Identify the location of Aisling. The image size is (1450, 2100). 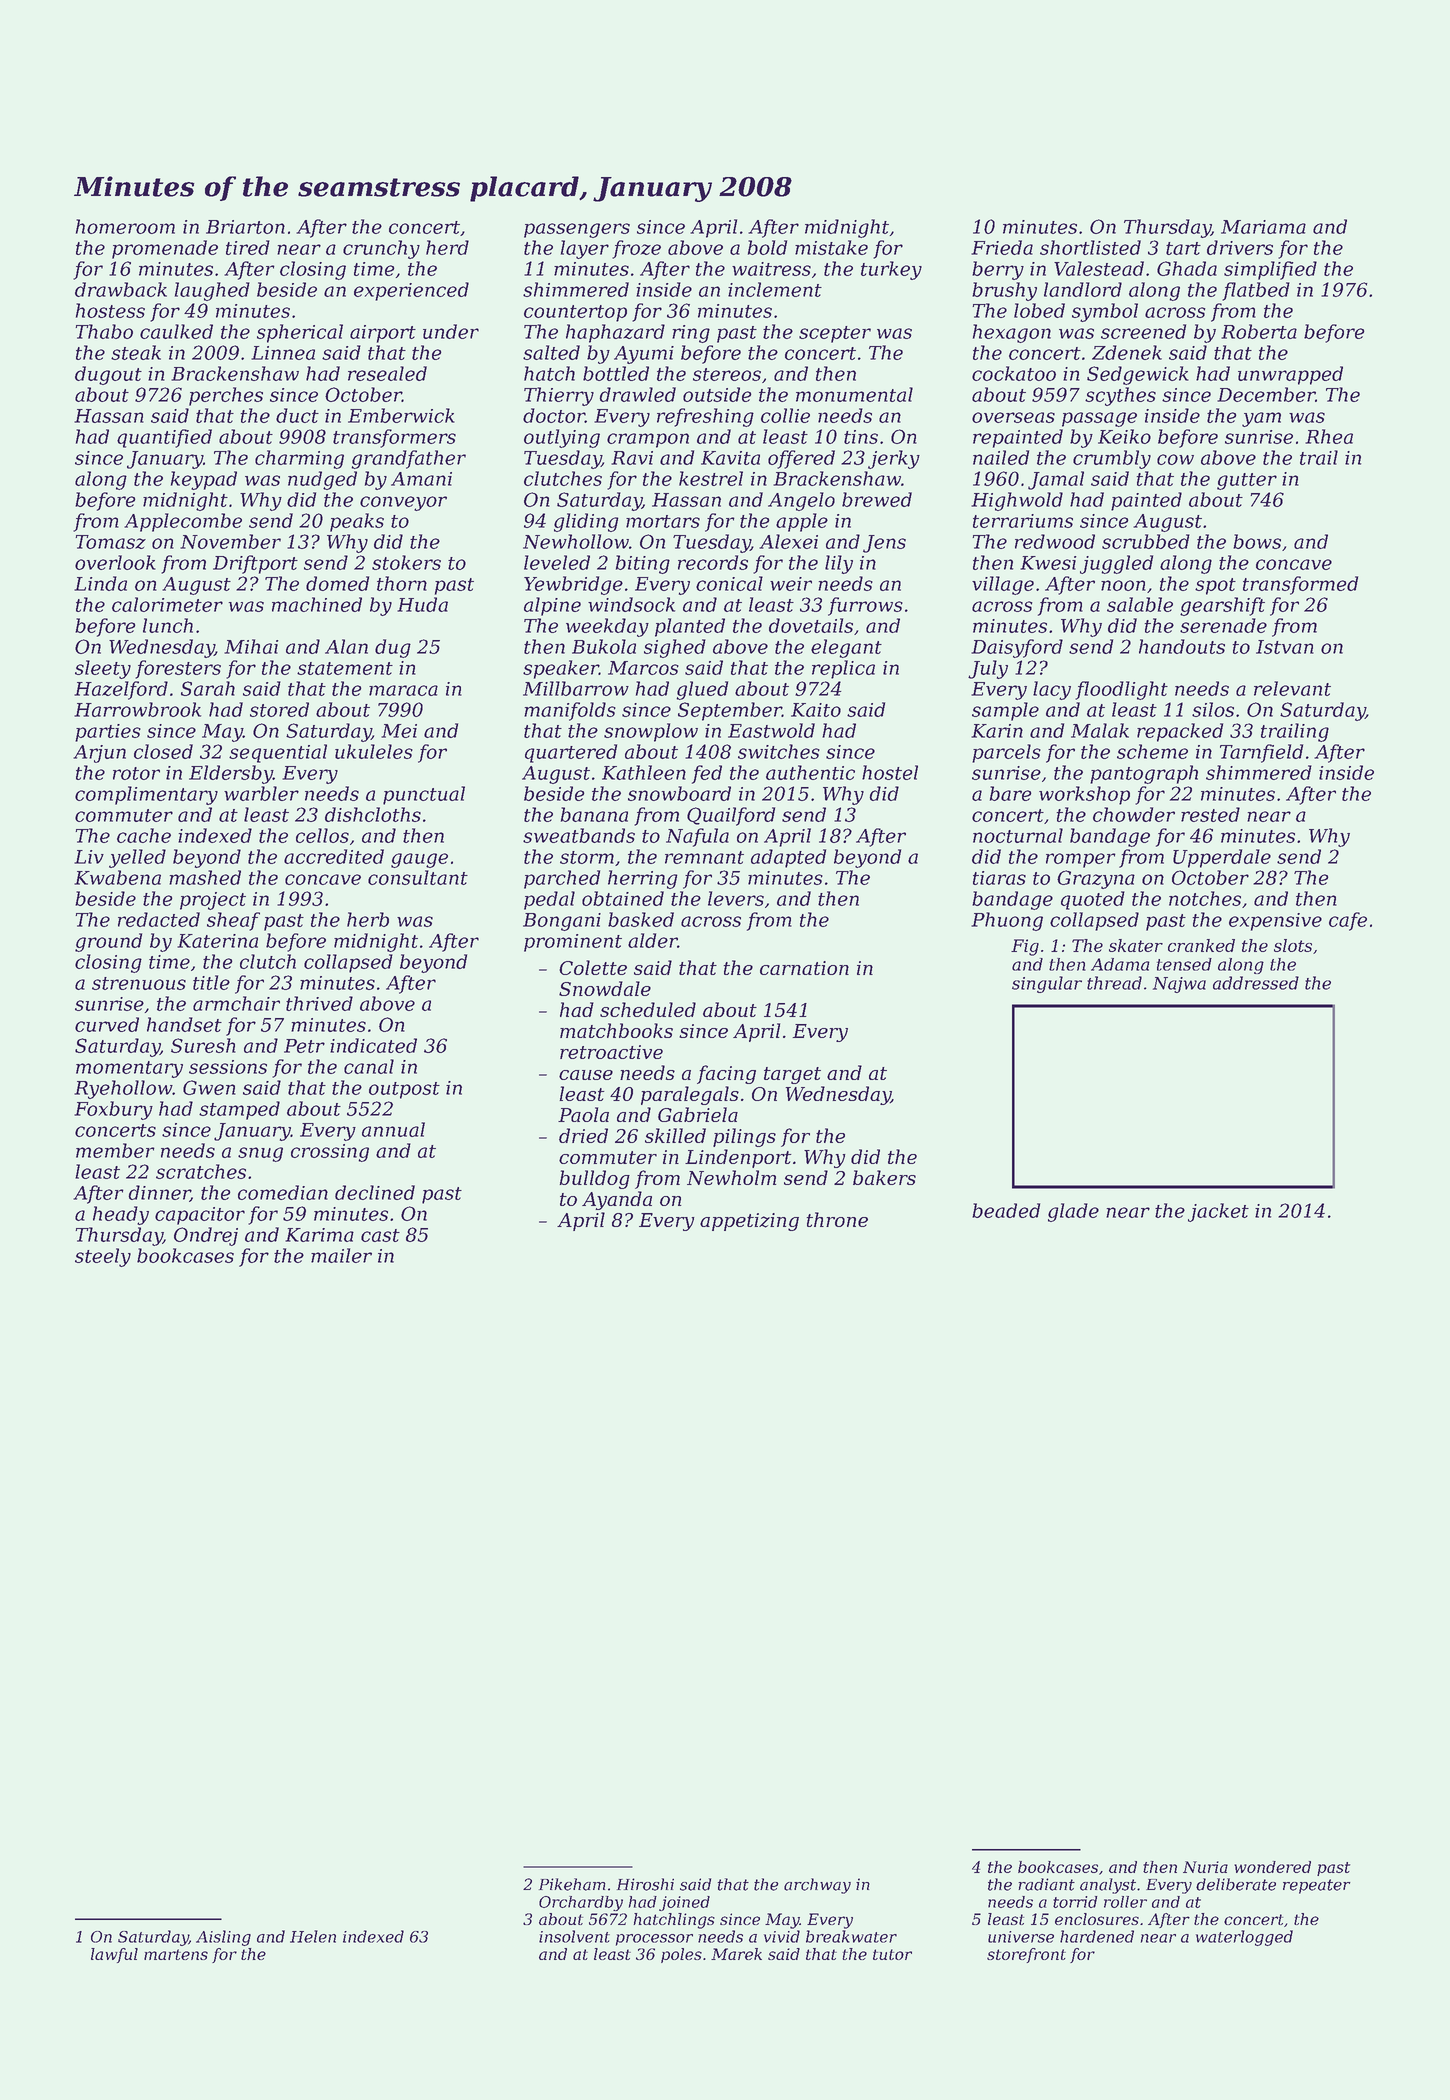
(223, 1938).
